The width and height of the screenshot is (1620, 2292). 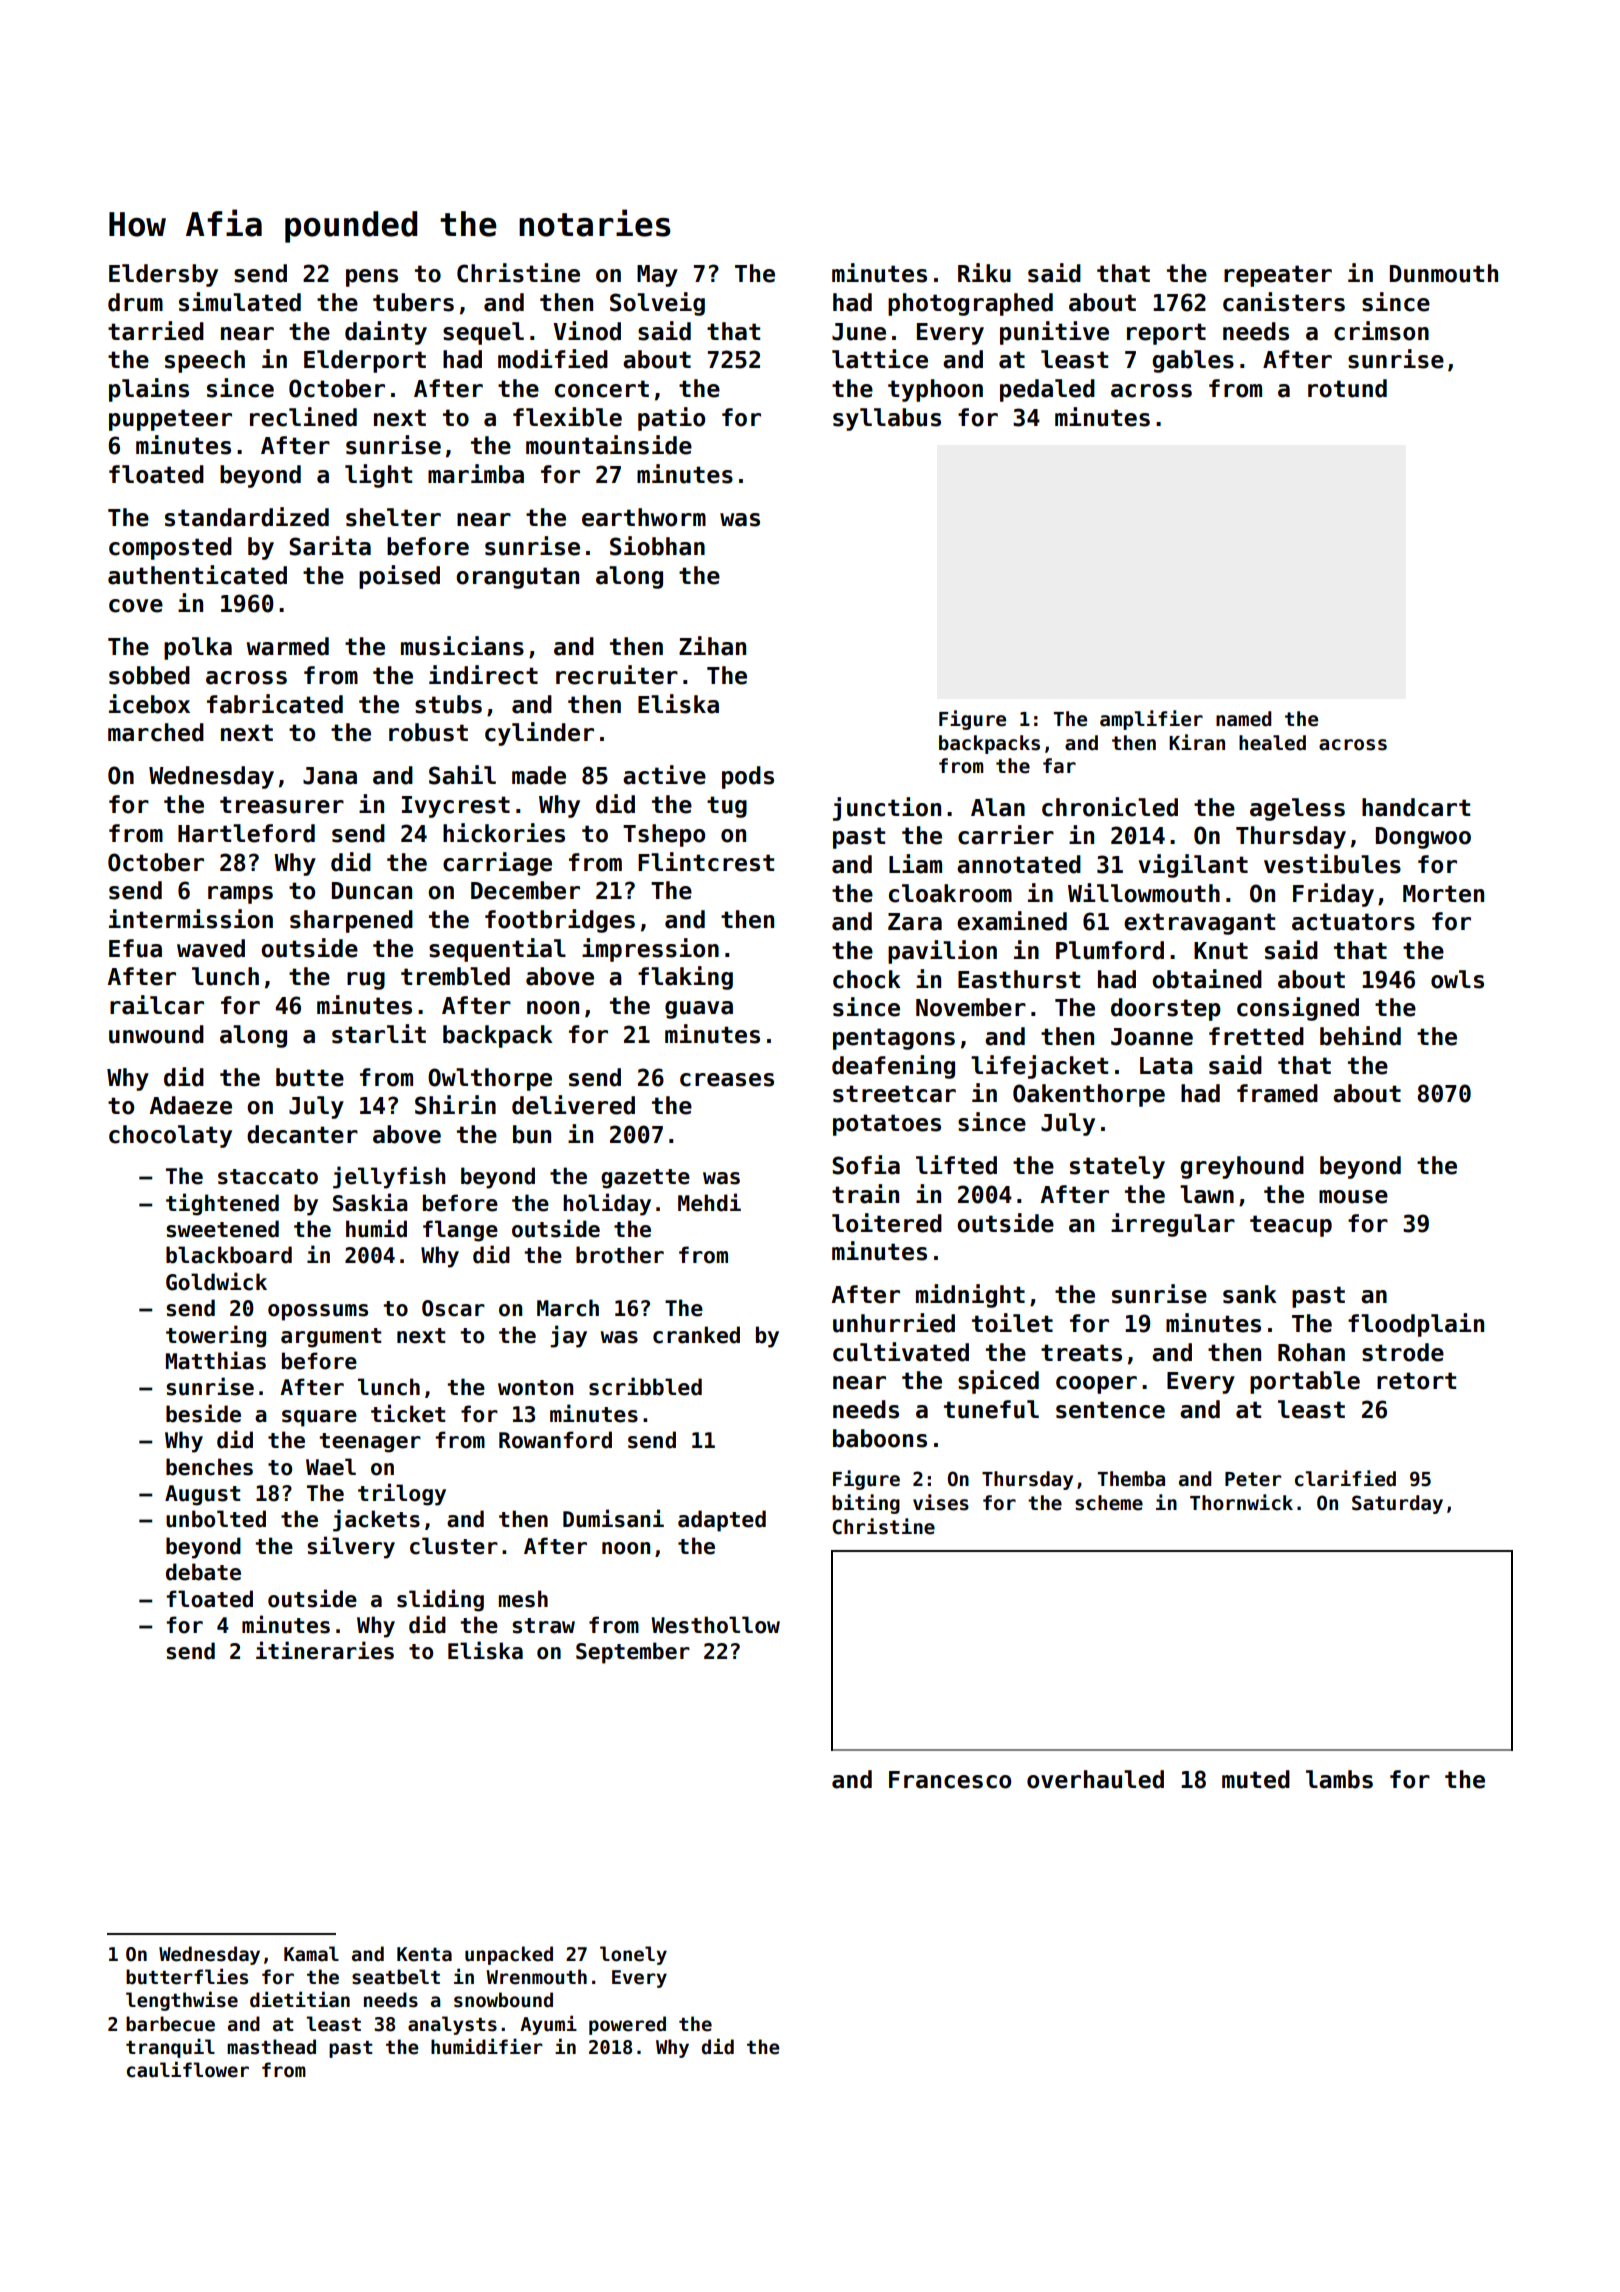 I want to click on lambs, so click(x=1339, y=1779).
